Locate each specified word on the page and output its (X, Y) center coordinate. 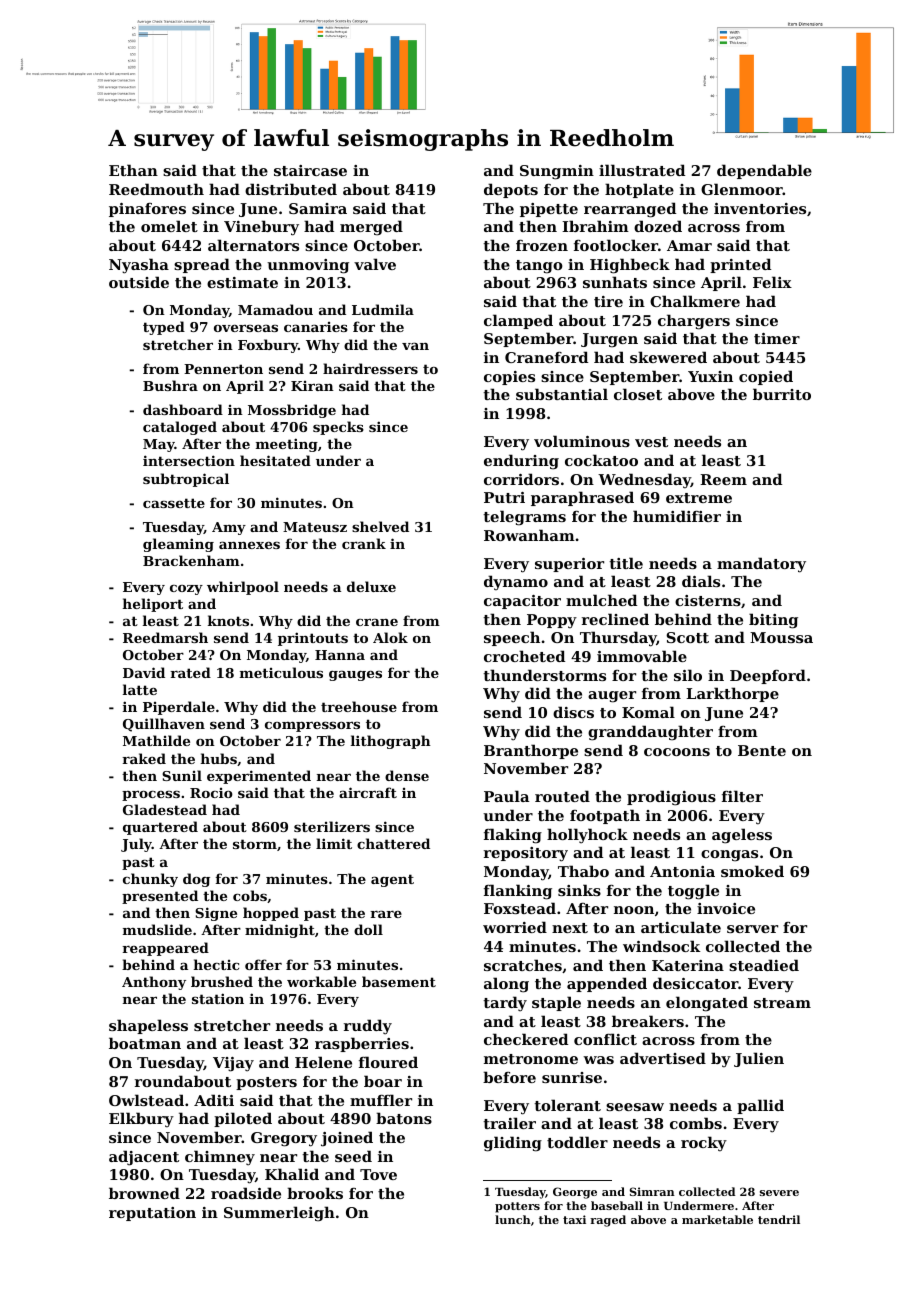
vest (651, 442)
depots (511, 190)
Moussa (781, 637)
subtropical (186, 480)
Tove (378, 1174)
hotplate (639, 190)
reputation (152, 1214)
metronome (531, 1059)
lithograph (391, 742)
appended (607, 984)
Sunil (182, 775)
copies (509, 378)
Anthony (154, 983)
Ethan (133, 170)
